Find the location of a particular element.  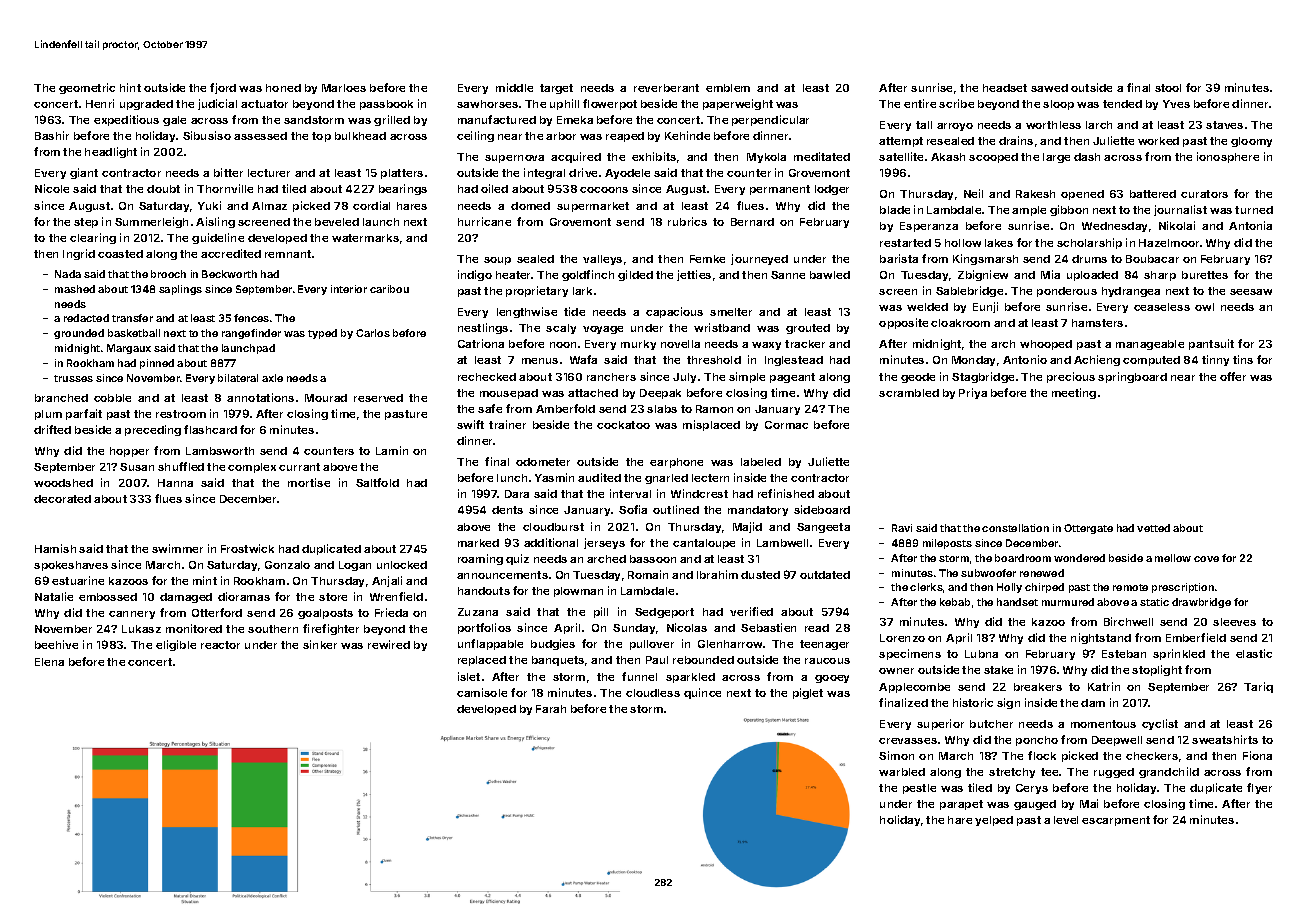

Zuzana is located at coordinates (478, 612).
